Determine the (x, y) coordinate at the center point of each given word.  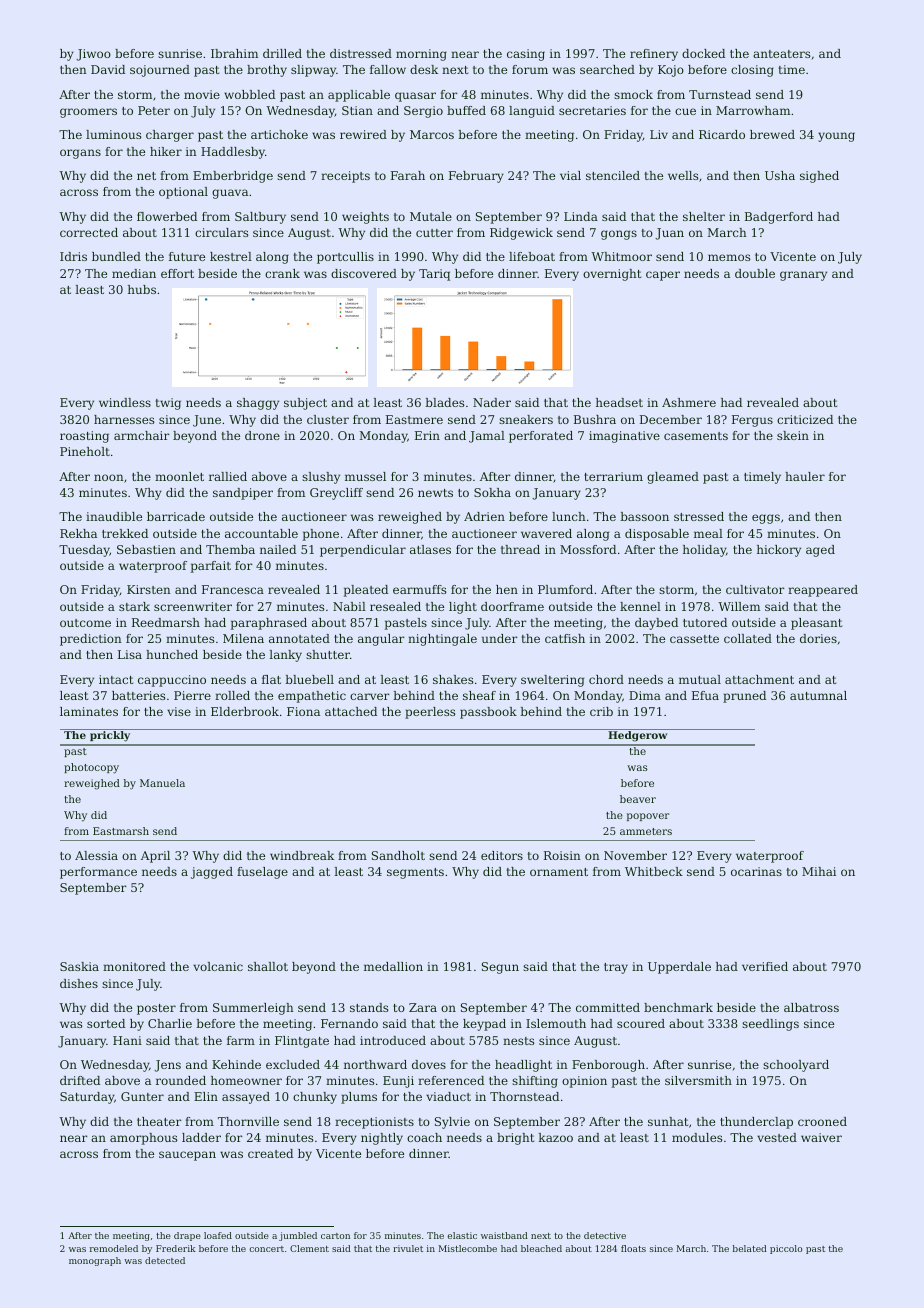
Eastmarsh (121, 831)
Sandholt (398, 855)
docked (703, 53)
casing (526, 55)
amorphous (144, 1139)
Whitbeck (654, 871)
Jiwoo (93, 55)
